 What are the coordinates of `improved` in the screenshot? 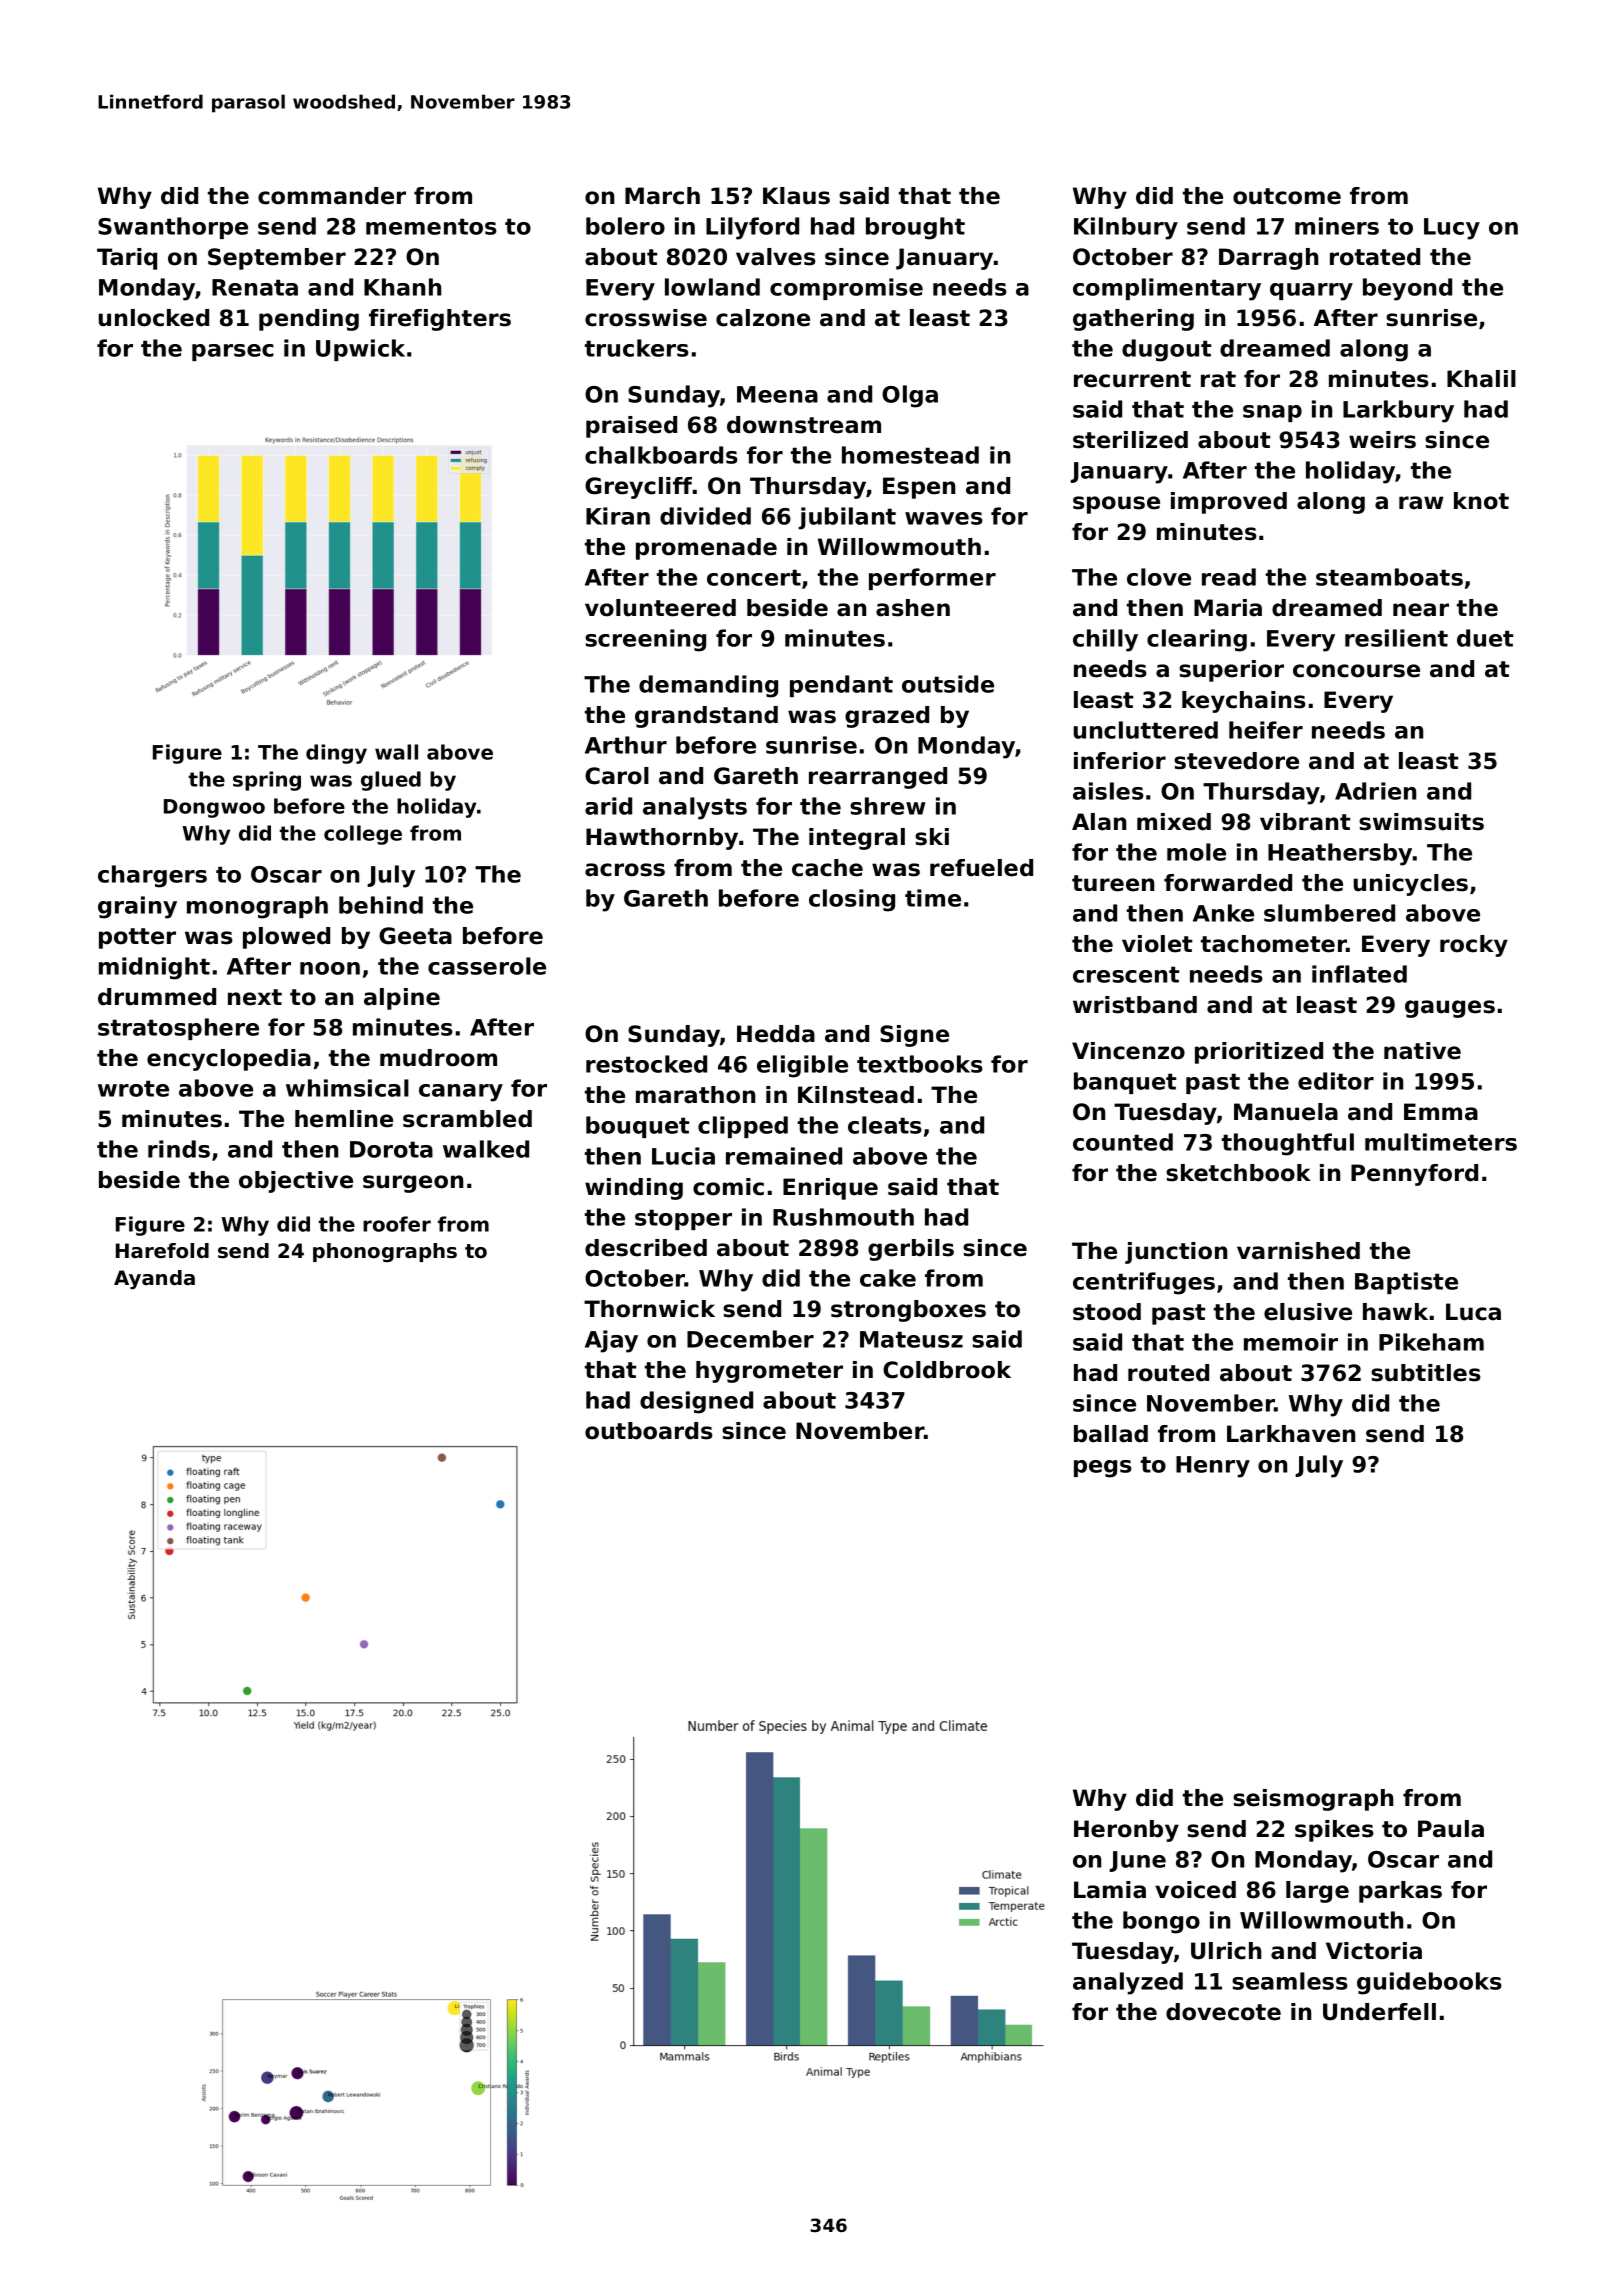 It's located at (1229, 503).
